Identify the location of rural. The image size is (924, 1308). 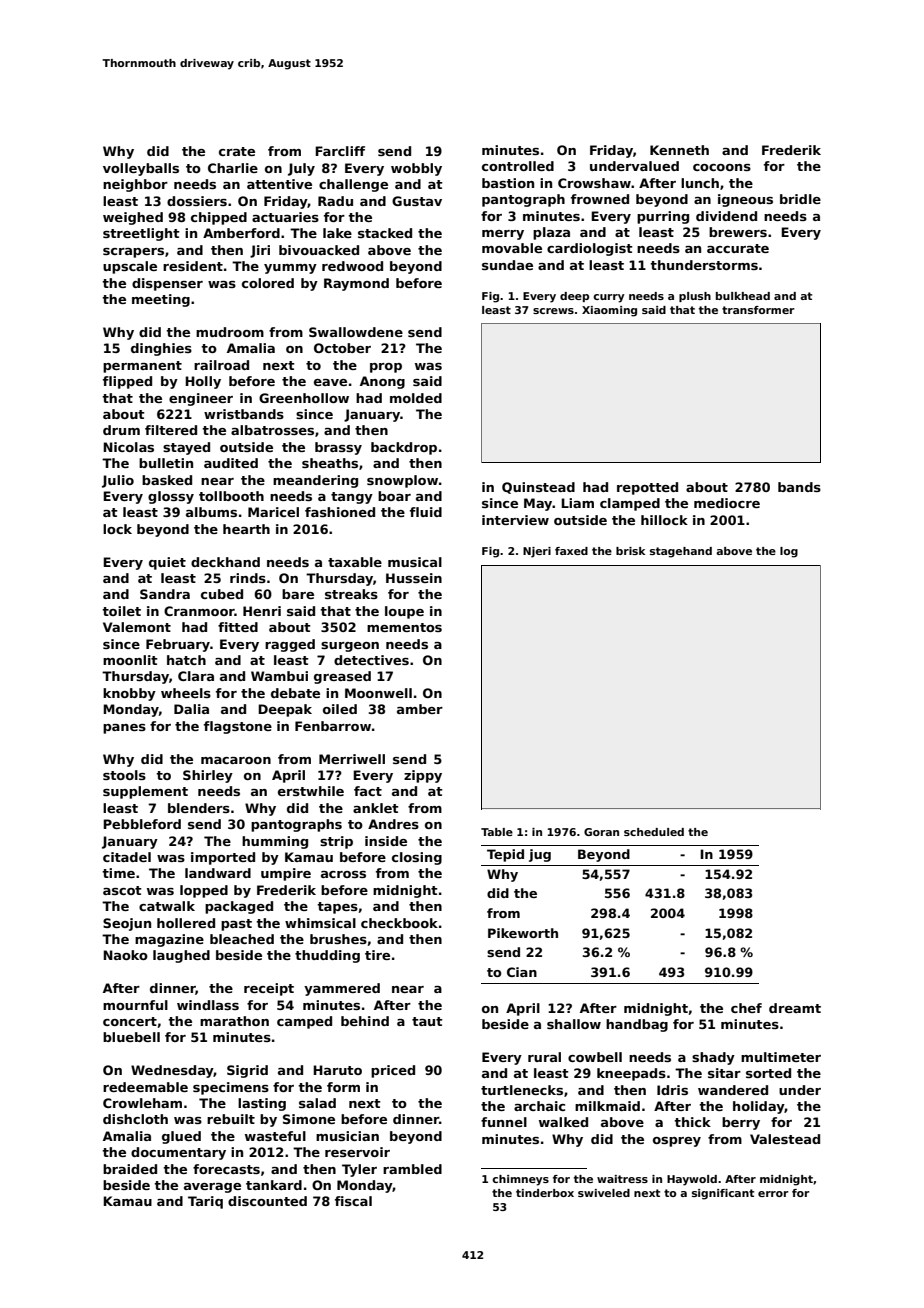
(544, 1057).
